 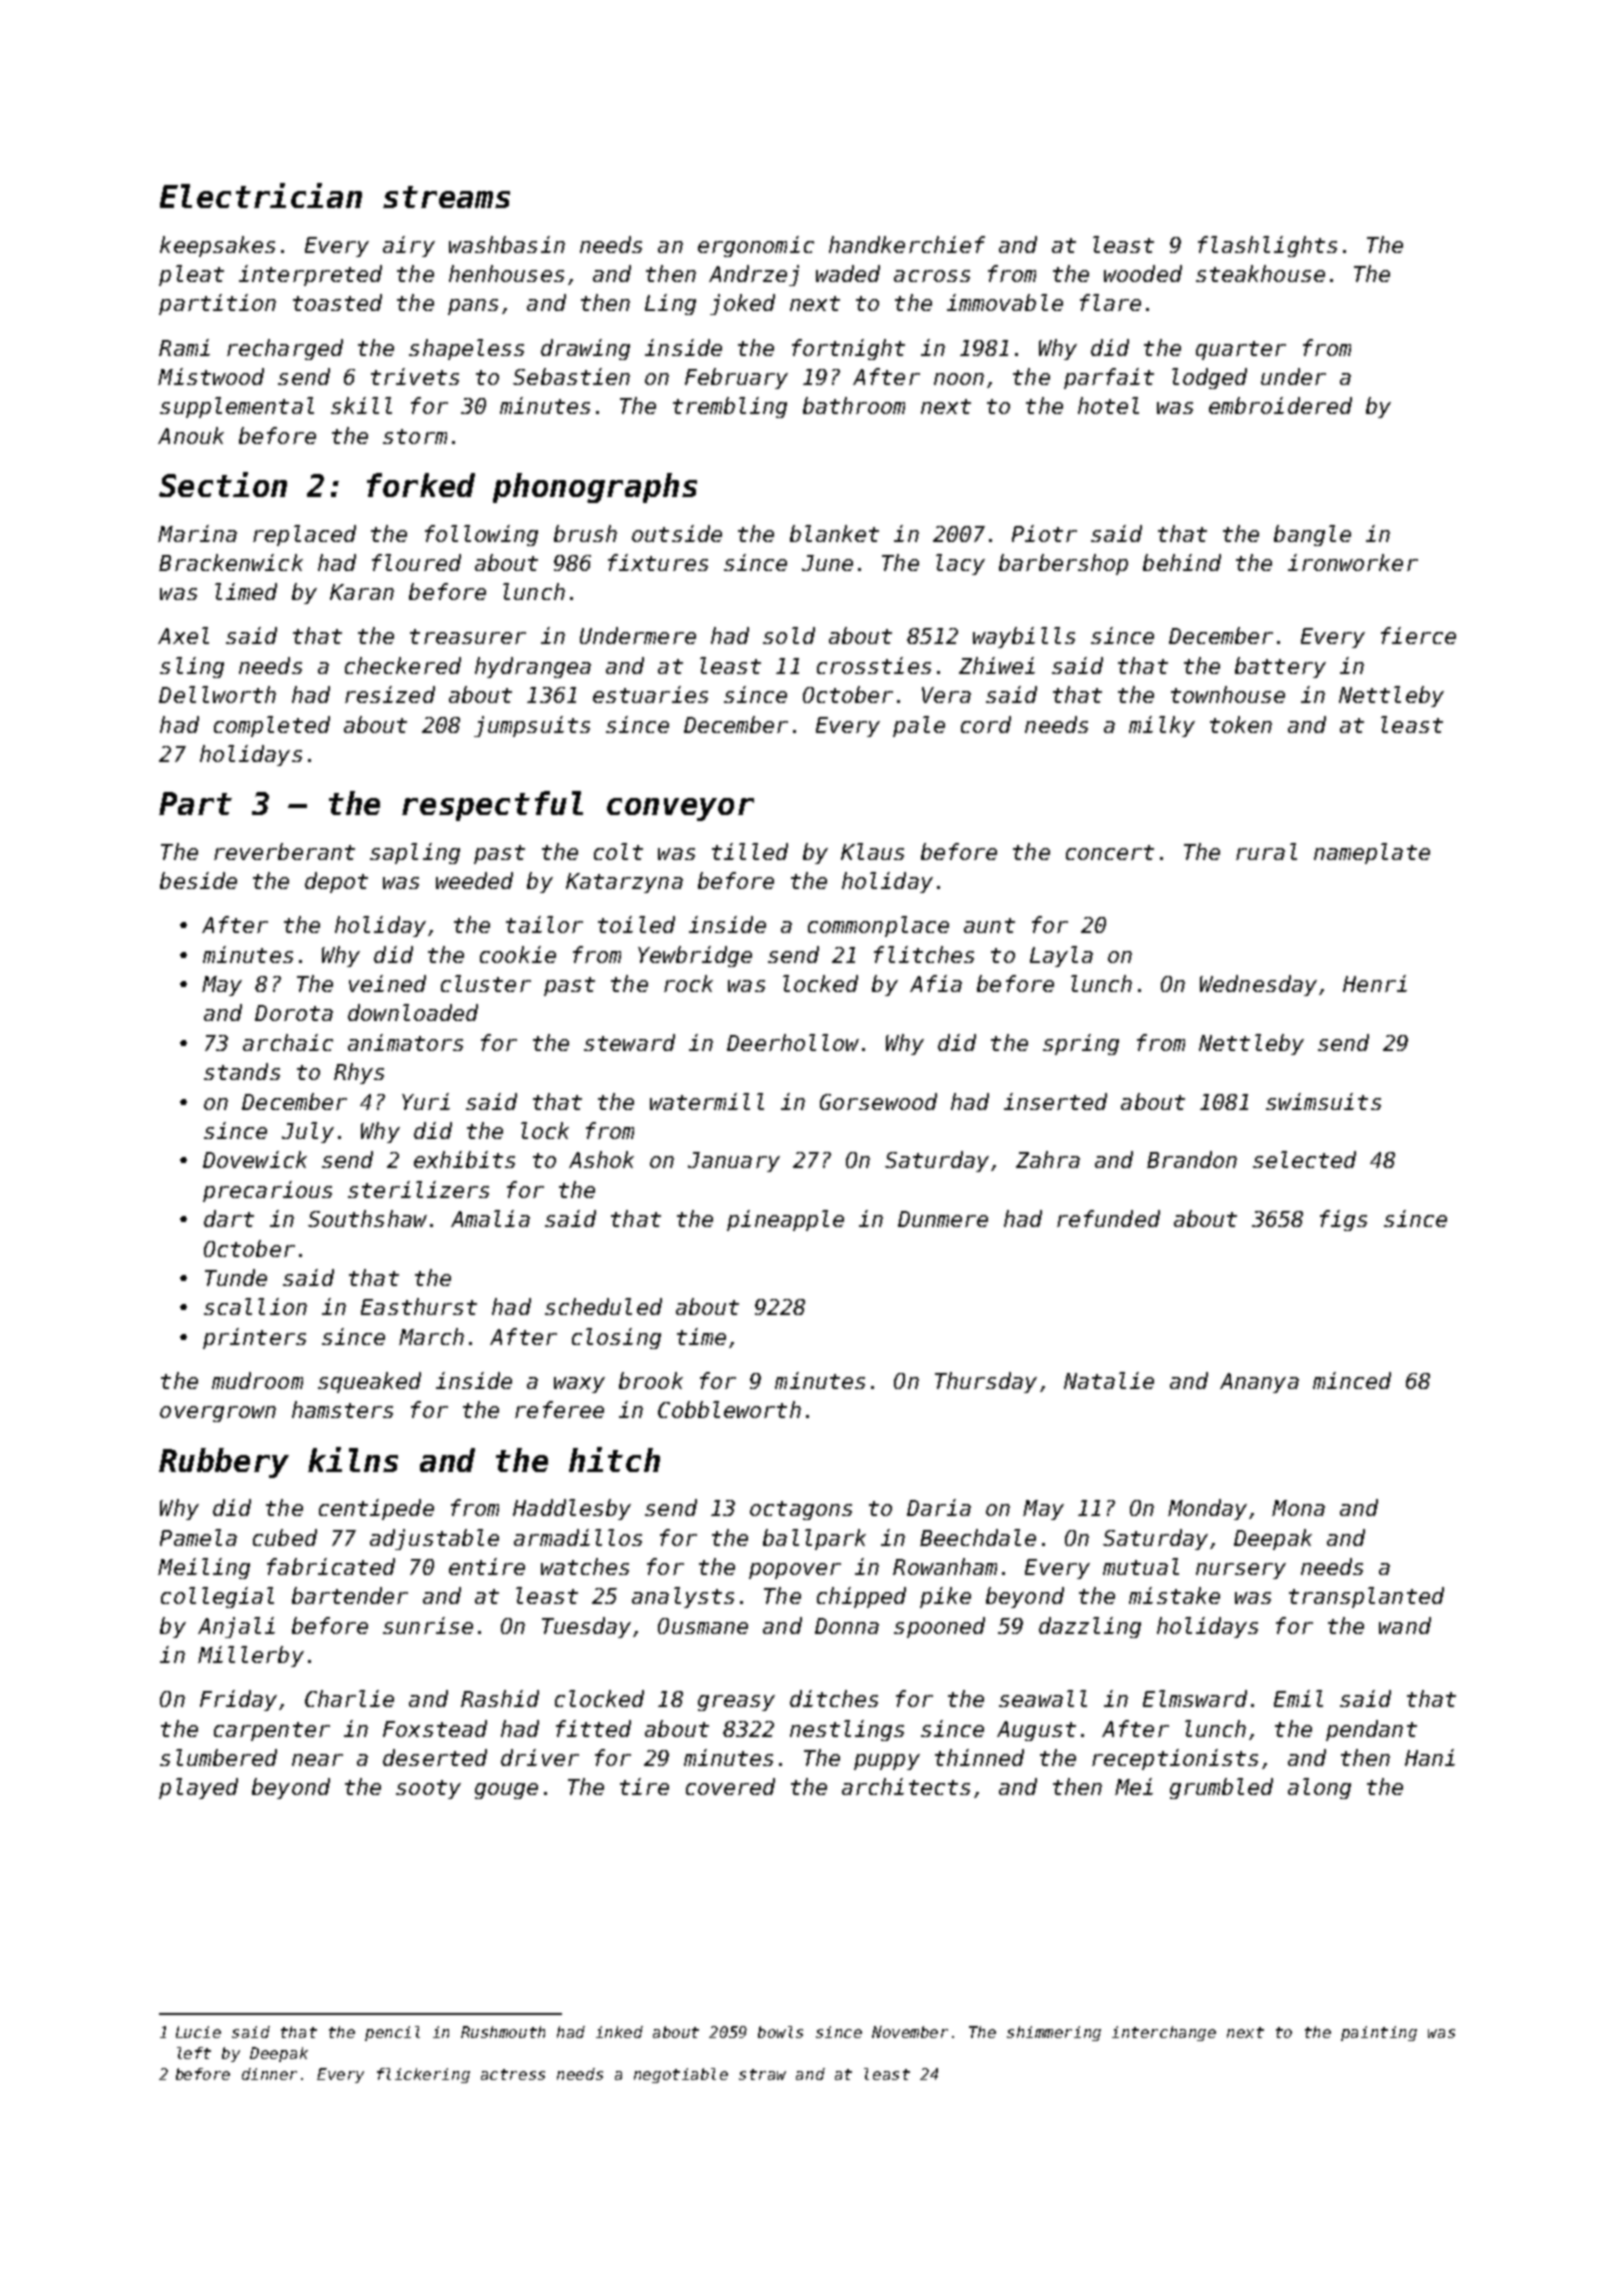 I want to click on pineapple, so click(x=785, y=1220).
